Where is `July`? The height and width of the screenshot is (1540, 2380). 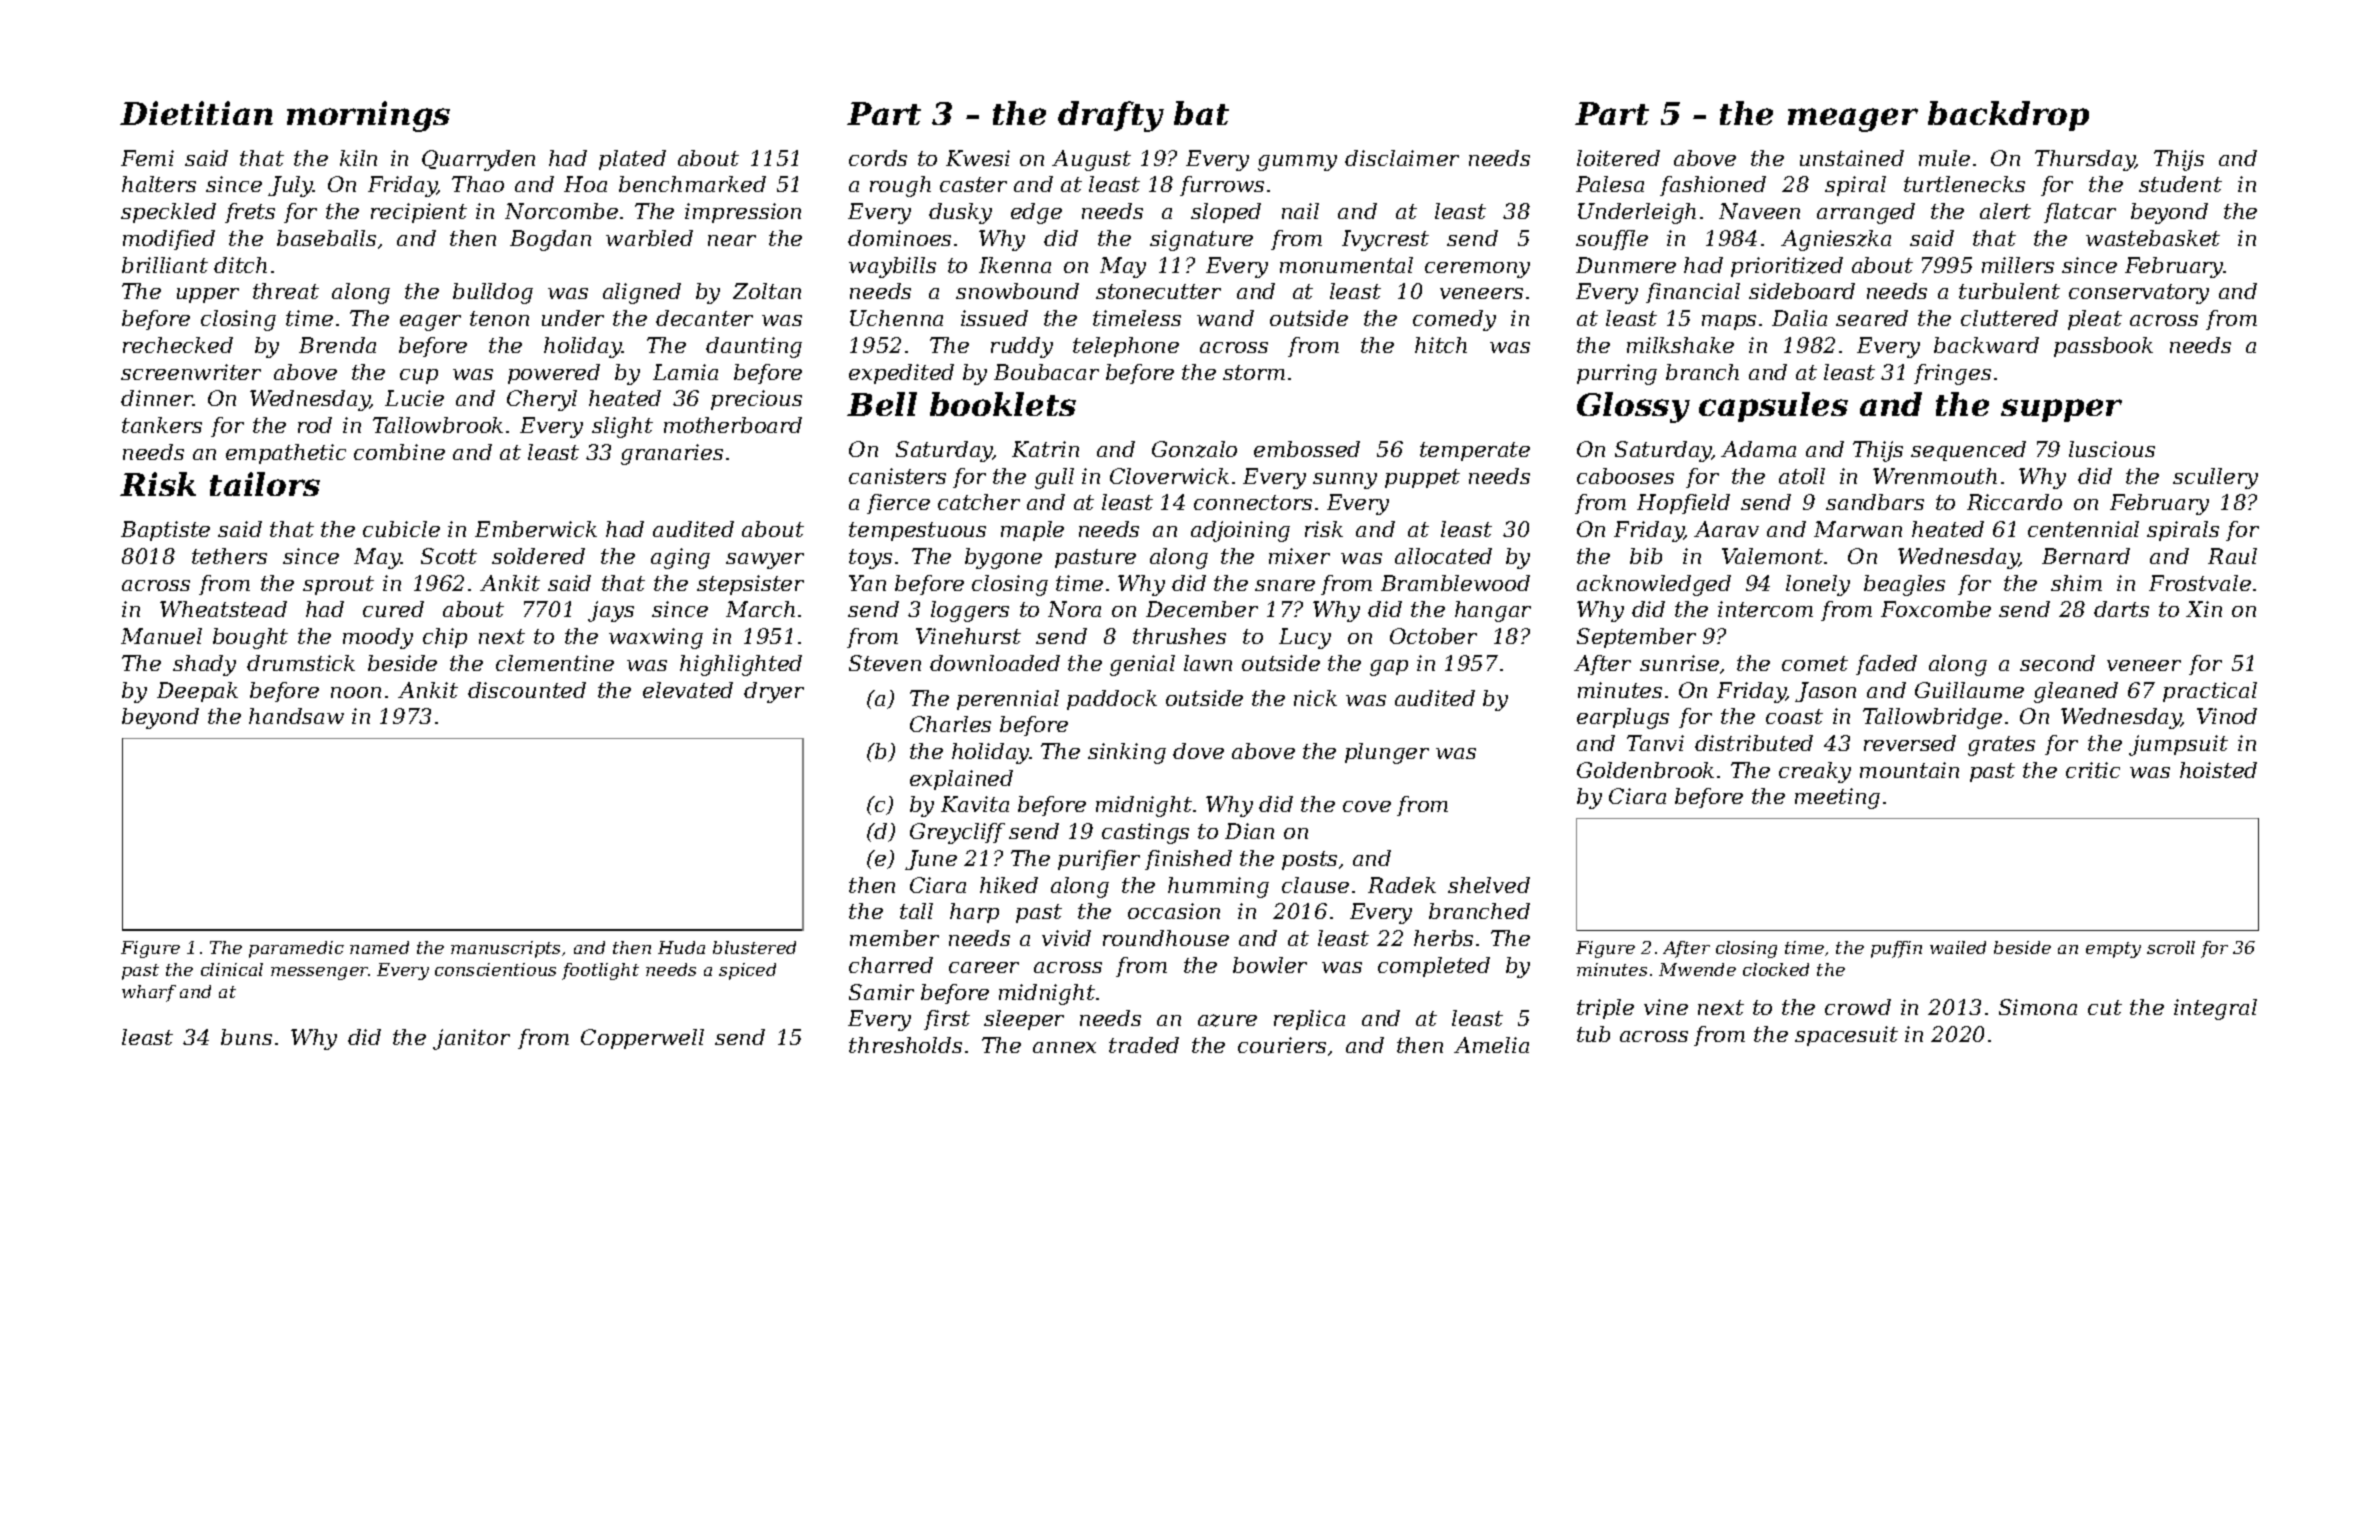
July is located at coordinates (290, 186).
